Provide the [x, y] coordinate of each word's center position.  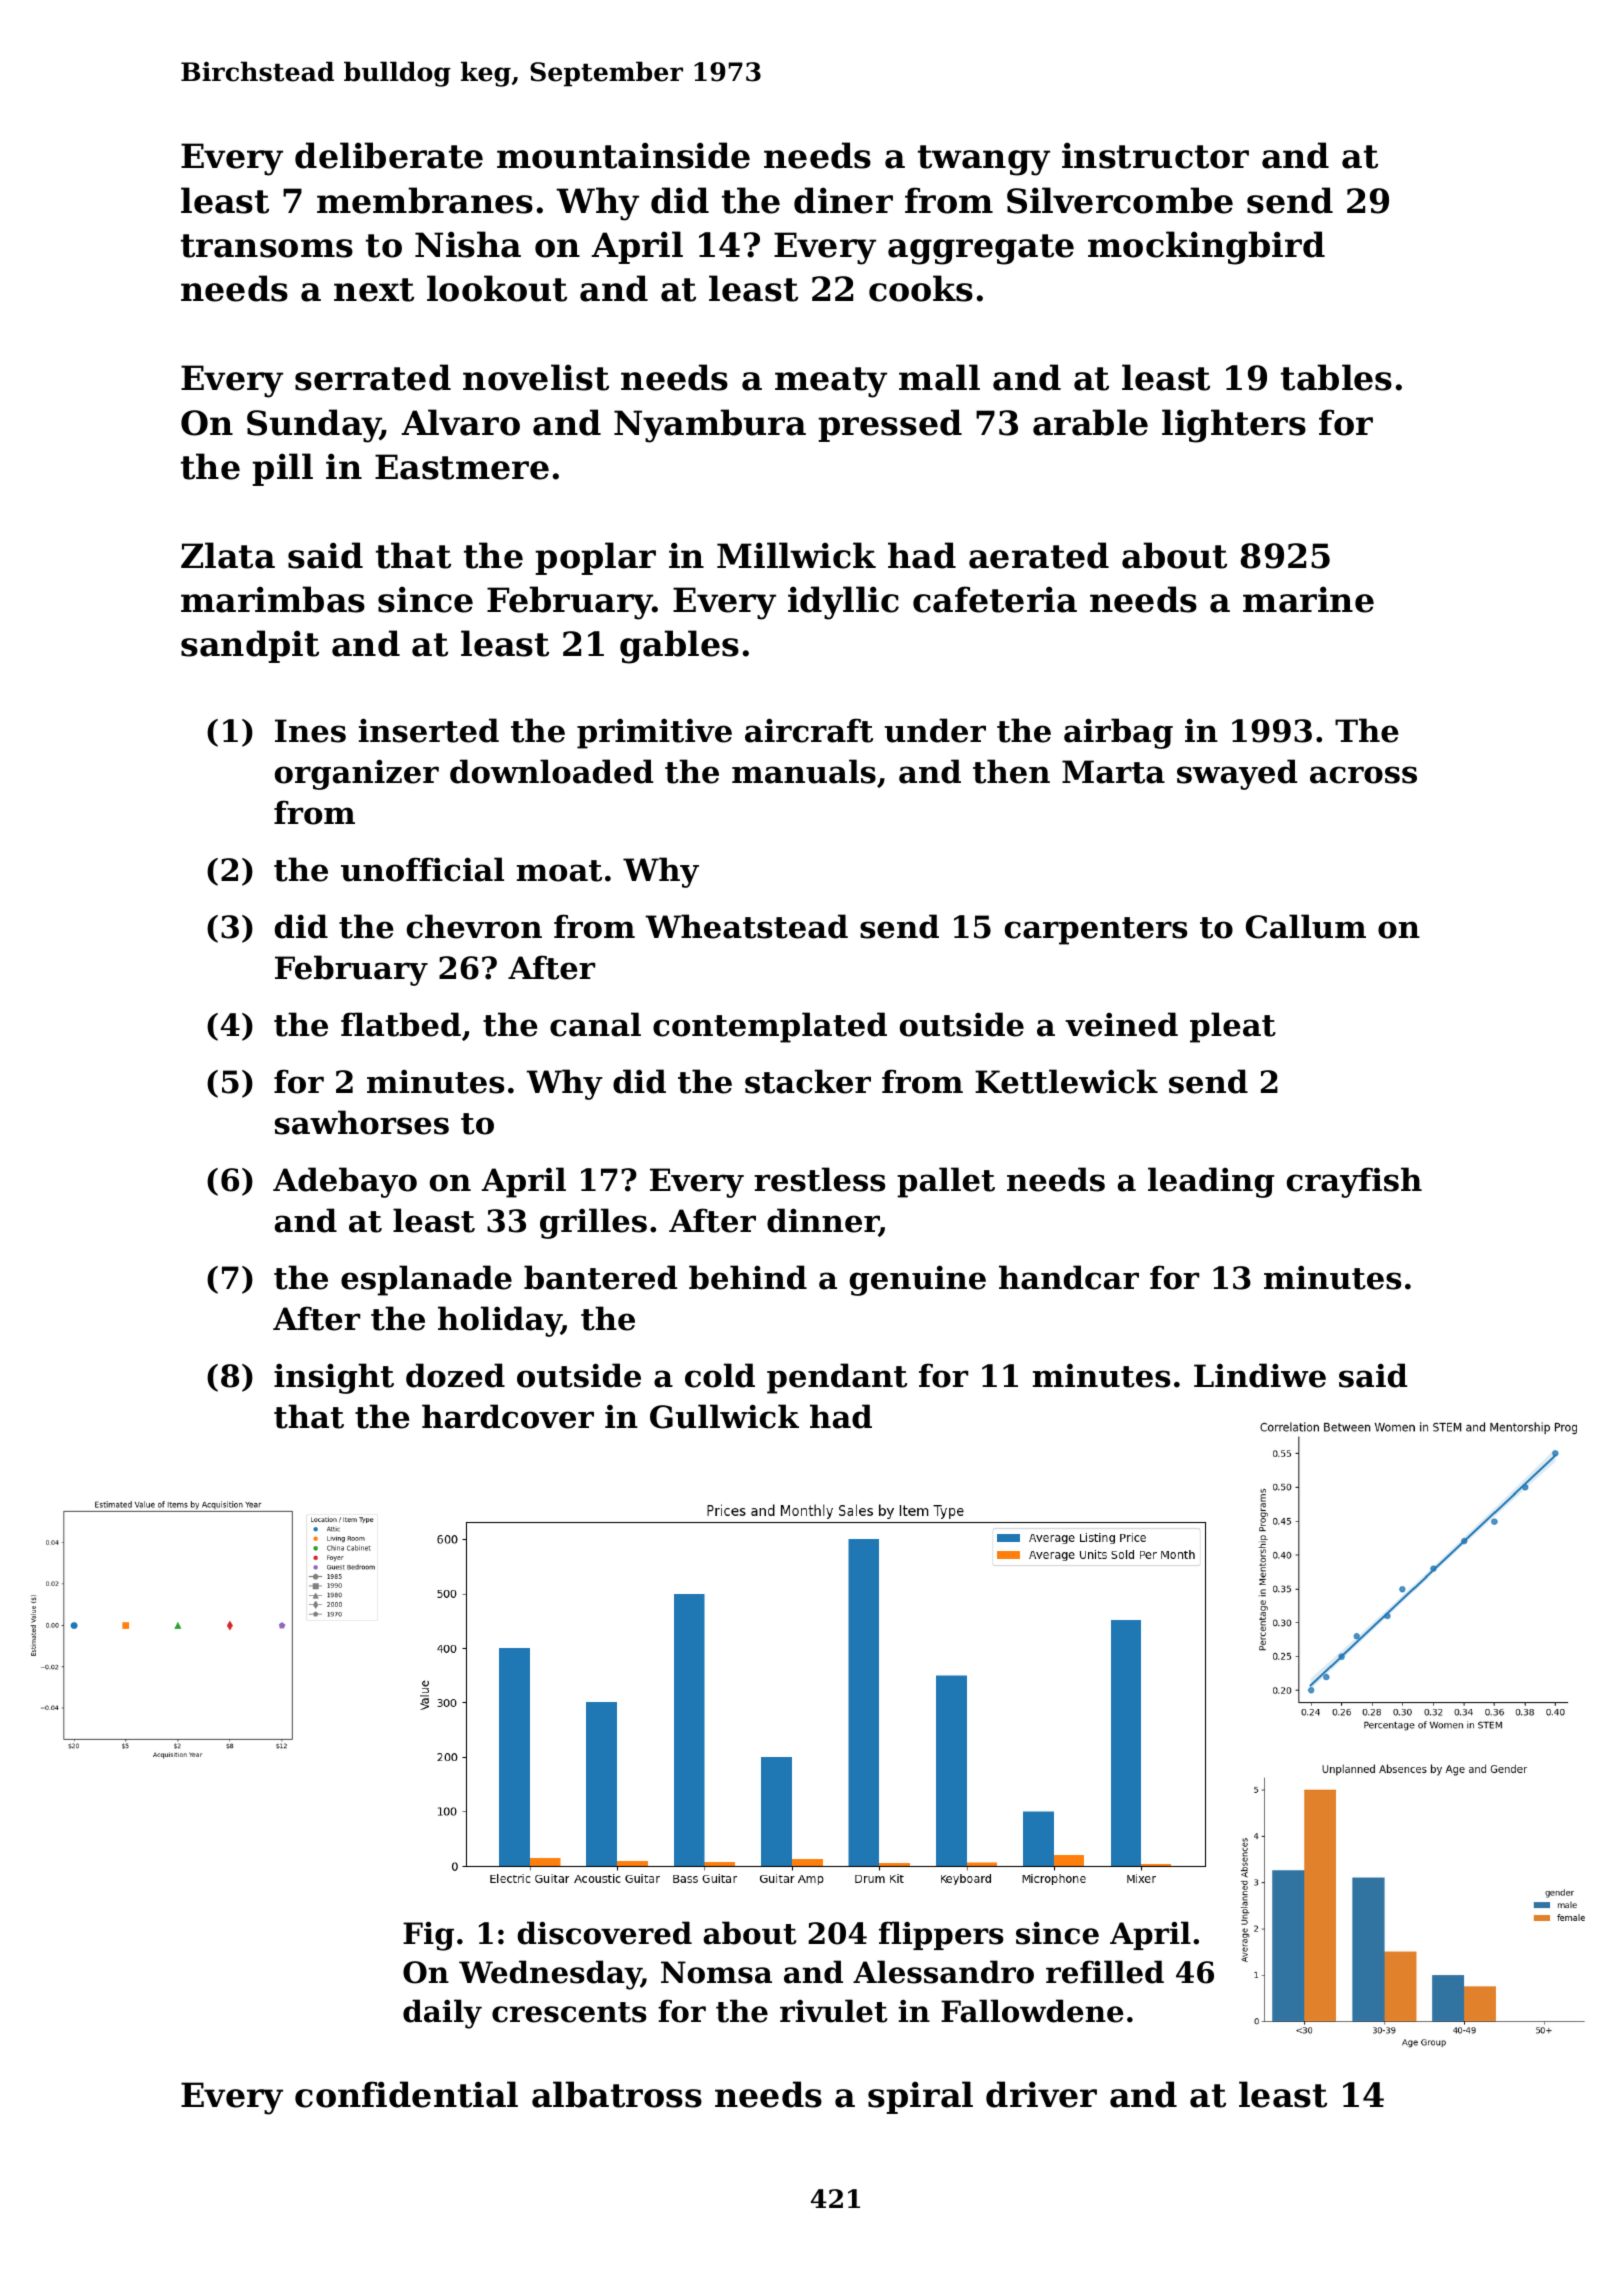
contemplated [770, 1027]
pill [282, 469]
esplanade [426, 1280]
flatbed [401, 1024]
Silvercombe [1120, 200]
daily [442, 2014]
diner [843, 200]
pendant [837, 1378]
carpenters [1096, 931]
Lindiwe [1260, 1375]
